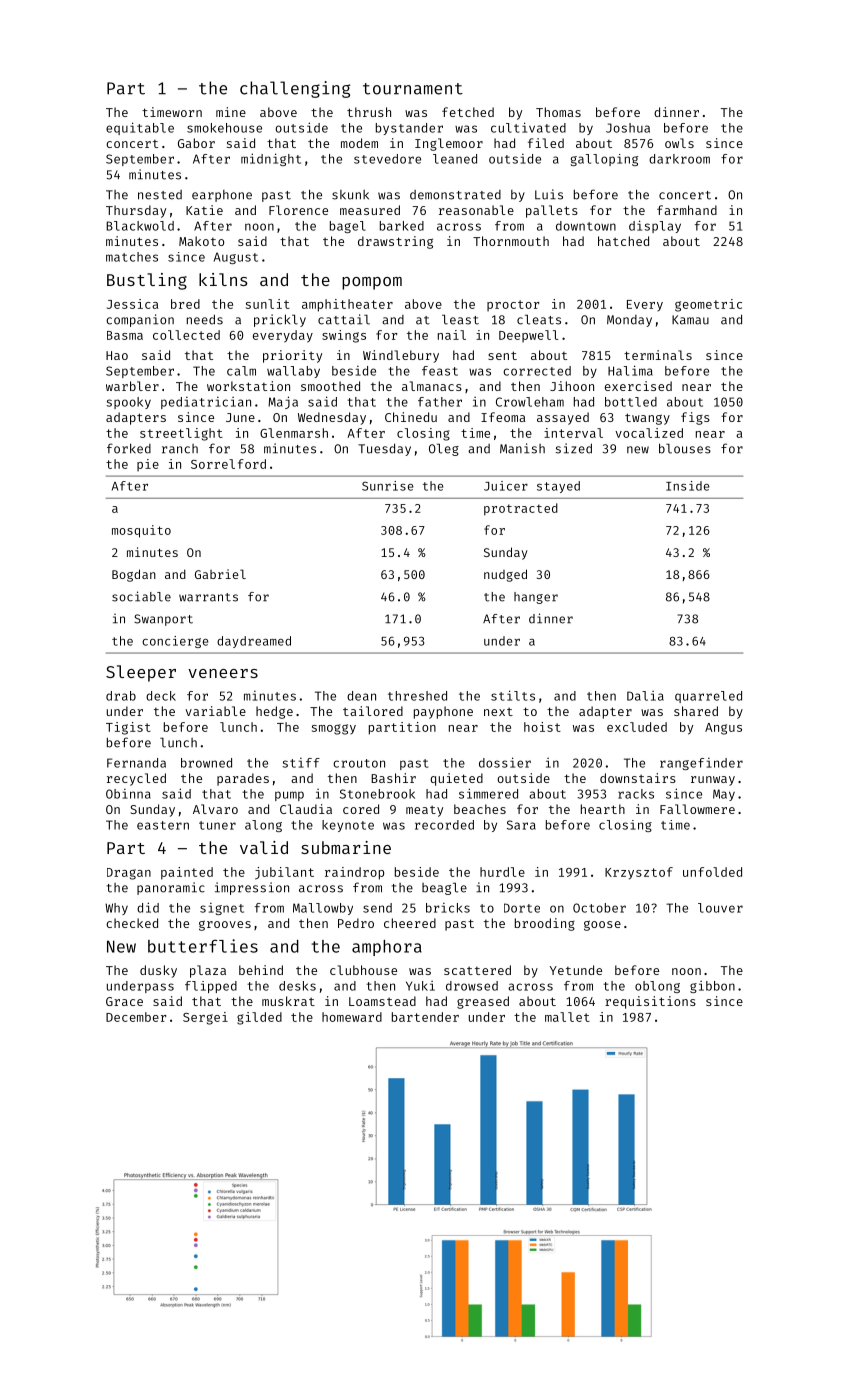 Image resolution: width=849 pixels, height=1400 pixels. What do you see at coordinates (576, 970) in the screenshot?
I see `Yetunde` at bounding box center [576, 970].
